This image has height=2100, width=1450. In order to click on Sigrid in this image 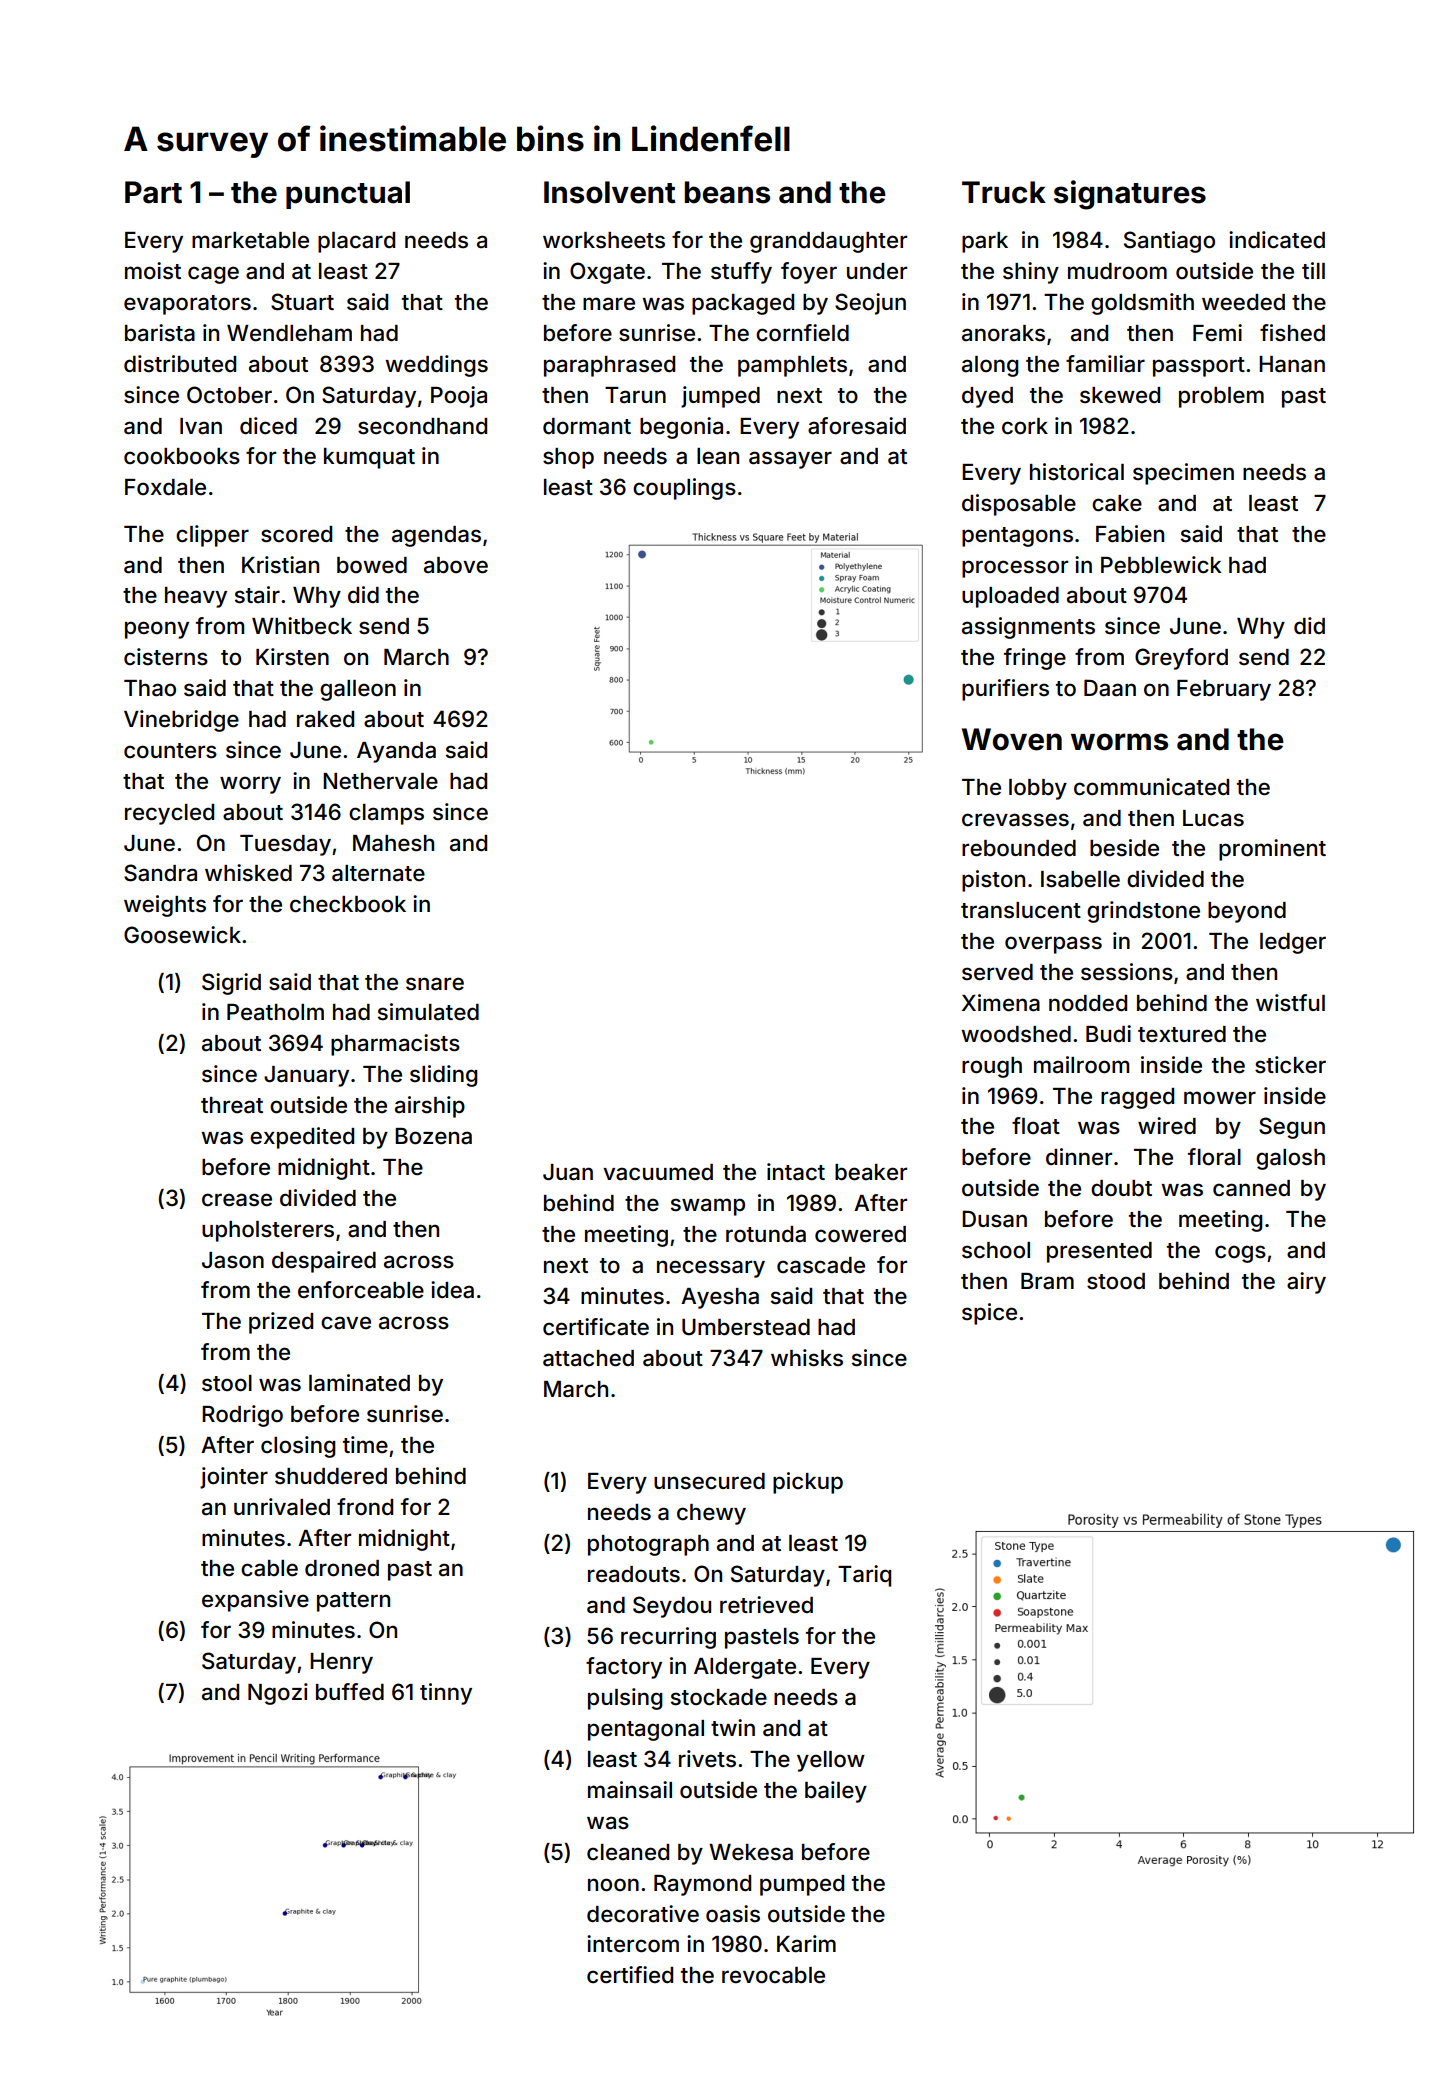, I will do `click(231, 984)`.
